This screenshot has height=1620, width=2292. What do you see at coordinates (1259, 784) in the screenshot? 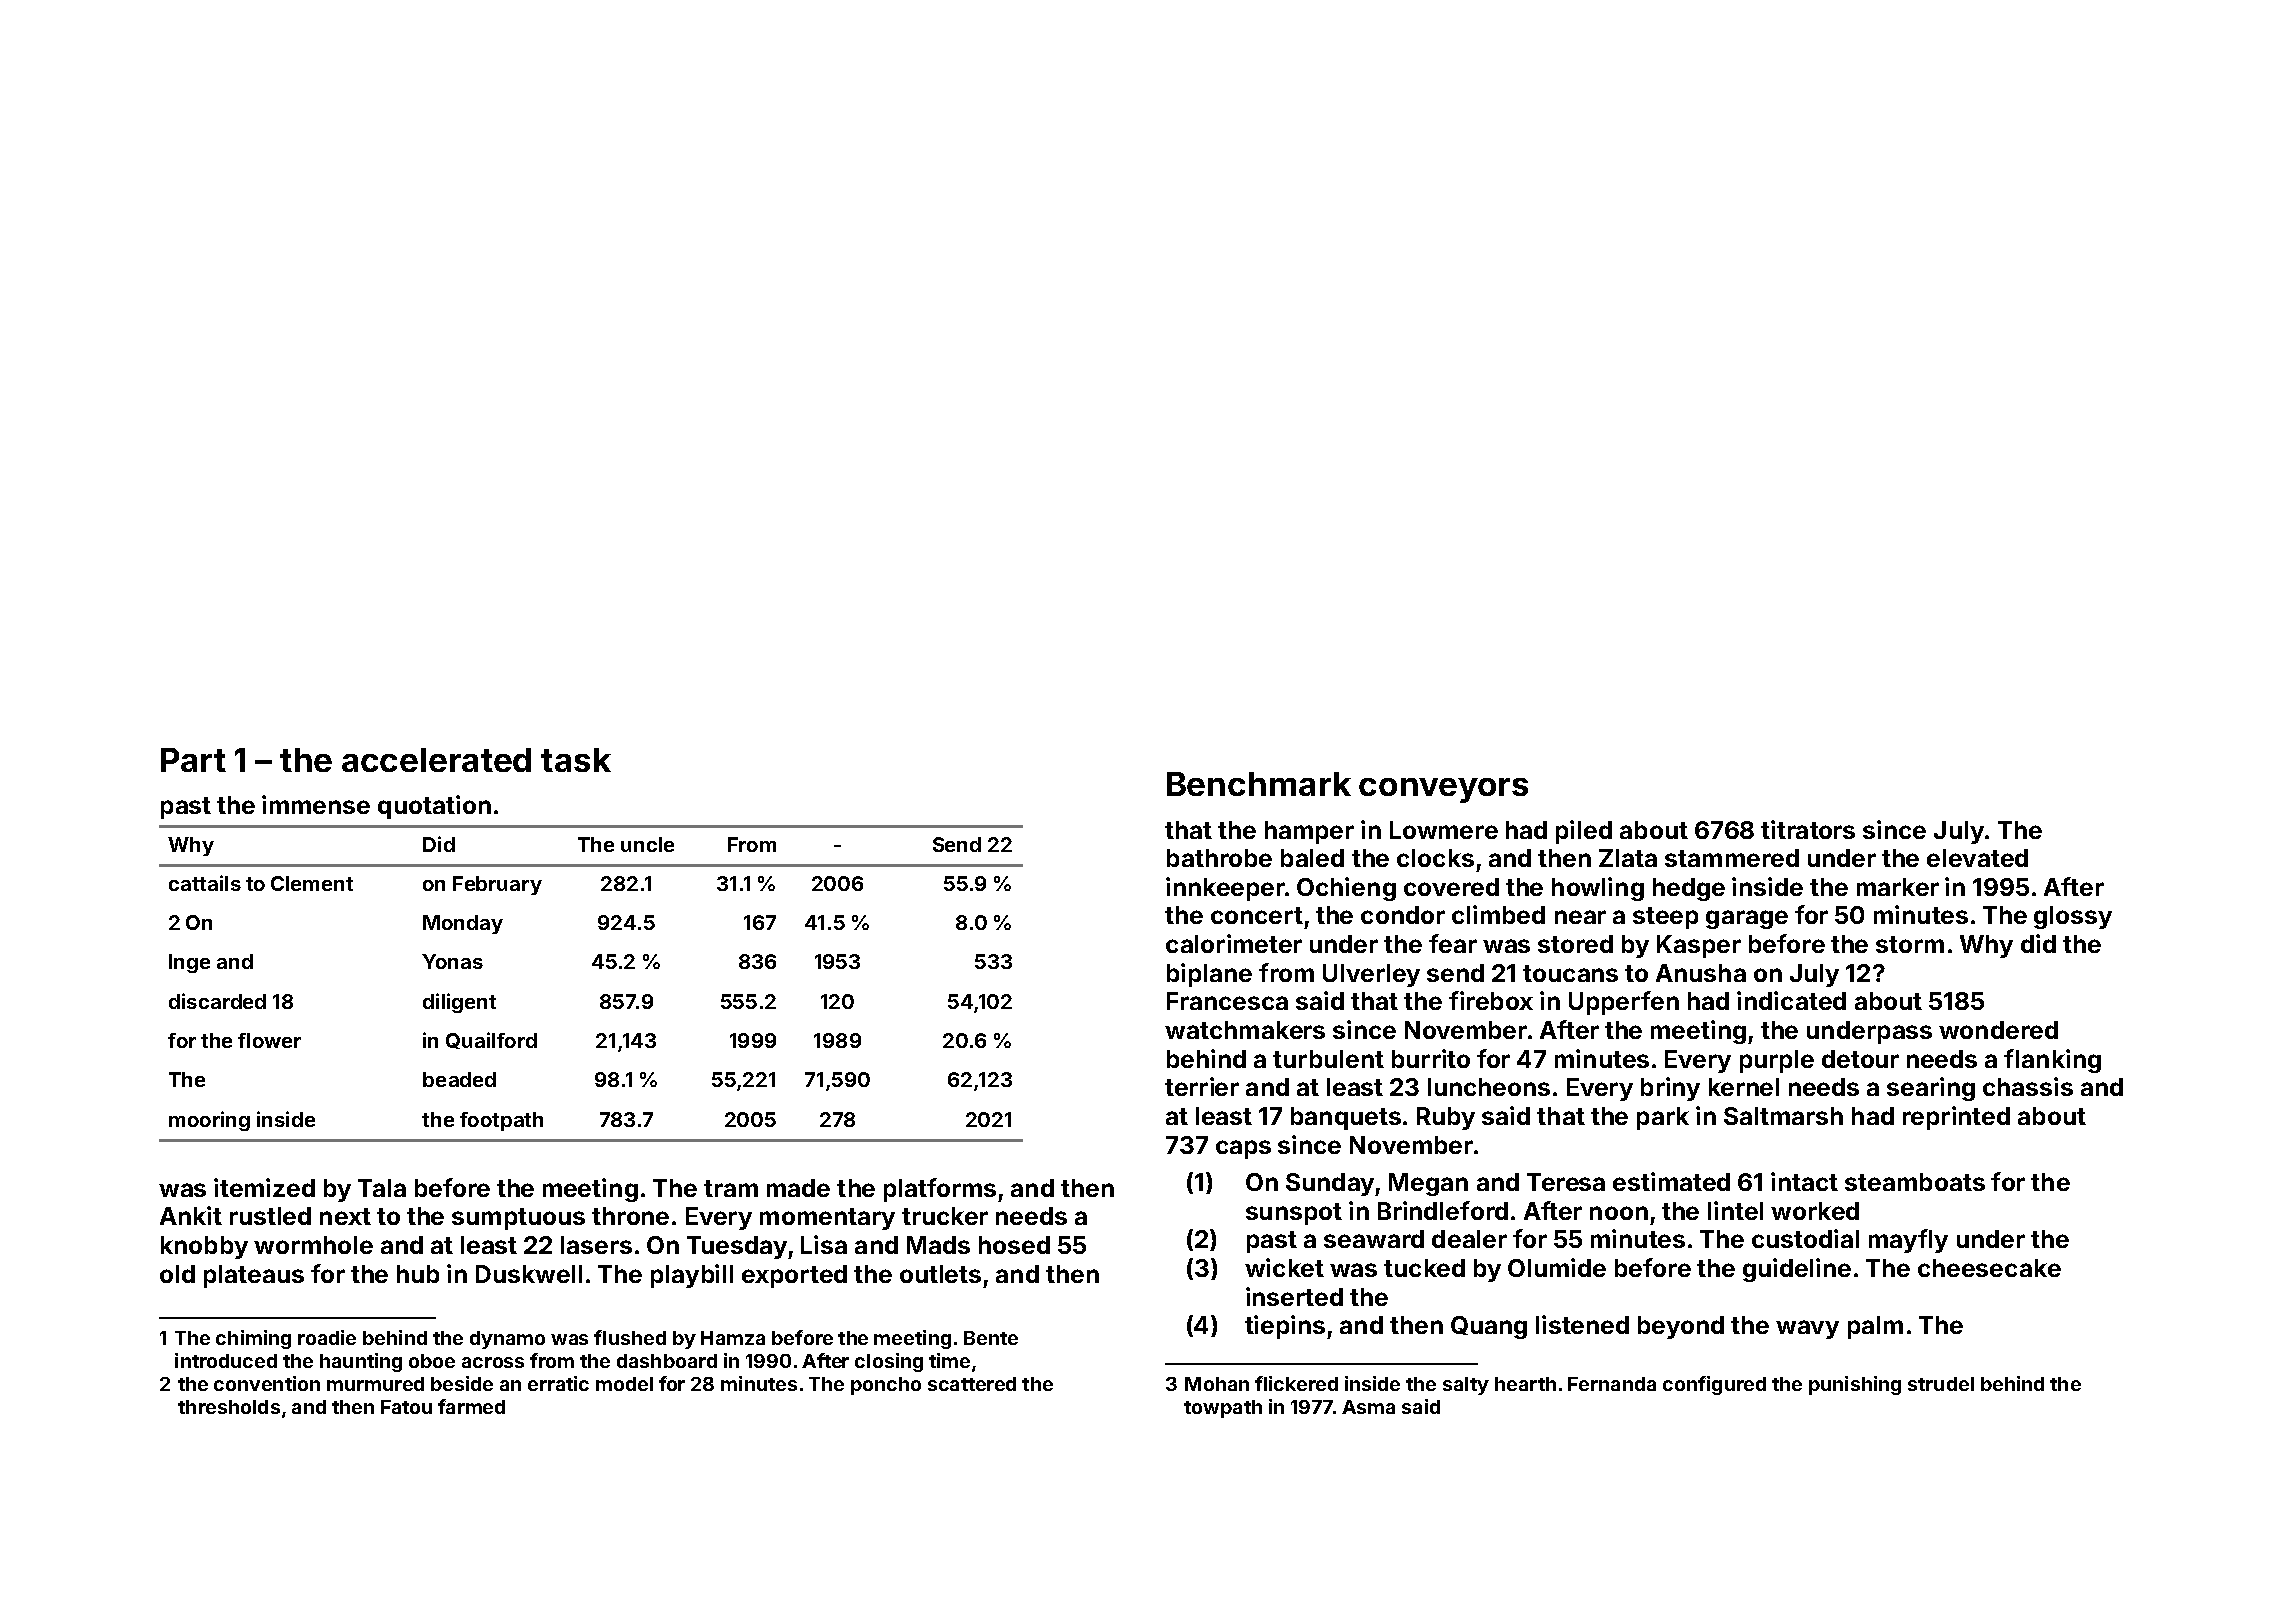
I see `Benchmark` at bounding box center [1259, 784].
